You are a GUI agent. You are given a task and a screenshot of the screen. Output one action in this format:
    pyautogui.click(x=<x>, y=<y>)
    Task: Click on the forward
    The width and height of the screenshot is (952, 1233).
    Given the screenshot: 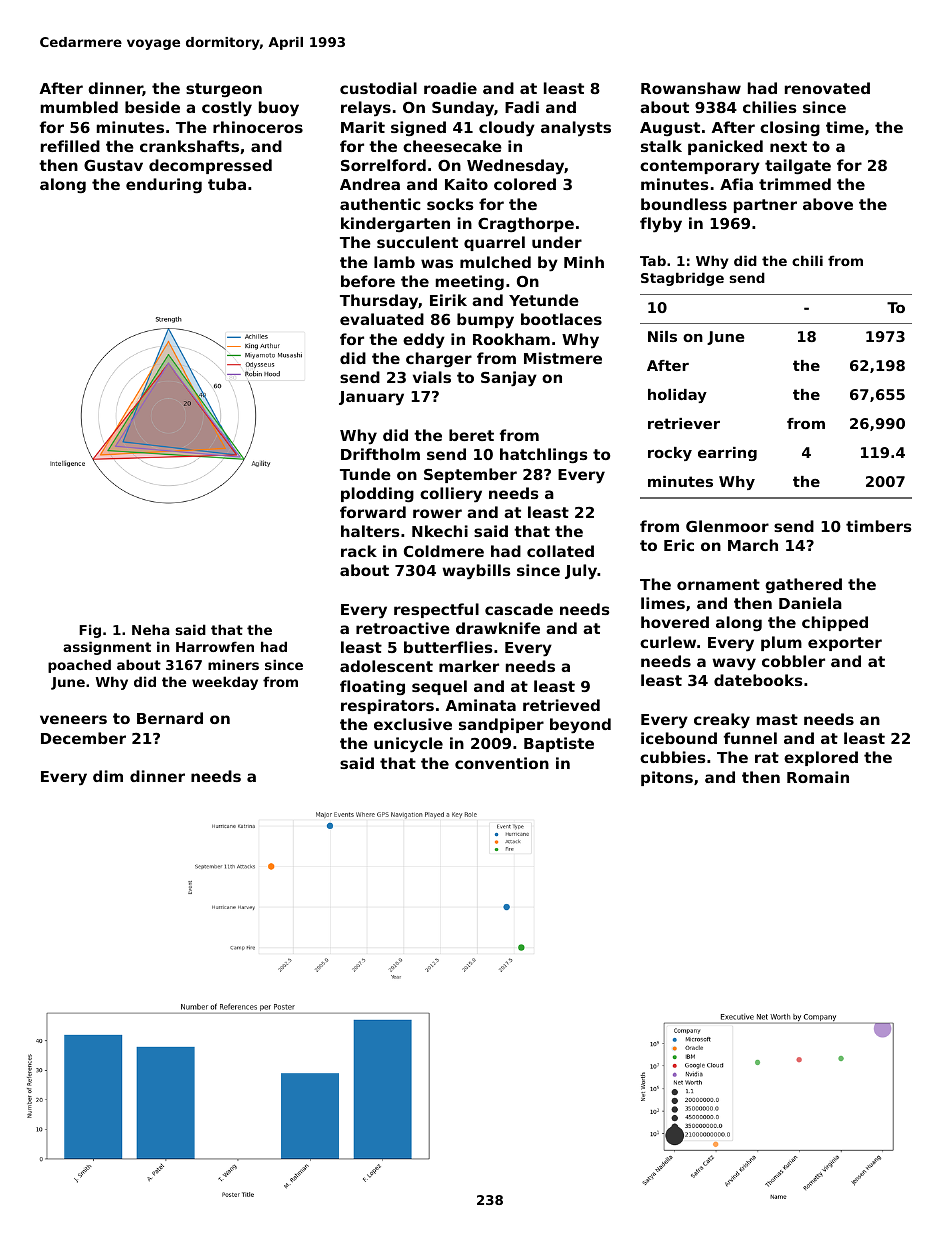 What is the action you would take?
    pyautogui.click(x=373, y=512)
